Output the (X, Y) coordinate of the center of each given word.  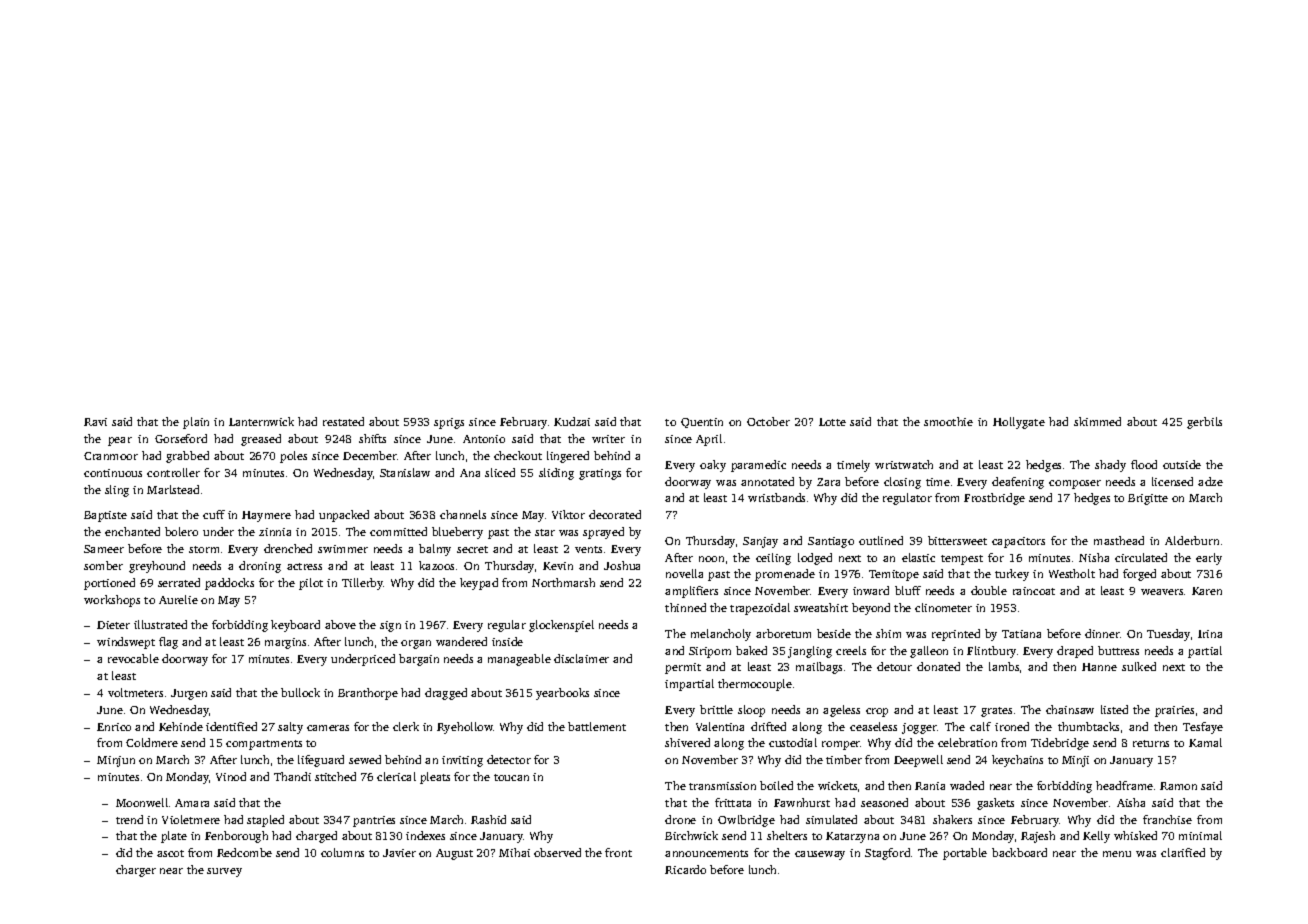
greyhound (157, 567)
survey (224, 872)
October (768, 421)
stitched (335, 776)
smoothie (948, 421)
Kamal (1205, 742)
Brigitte (1148, 499)
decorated (615, 514)
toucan (511, 777)
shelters (787, 835)
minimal (1200, 835)
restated (343, 421)
